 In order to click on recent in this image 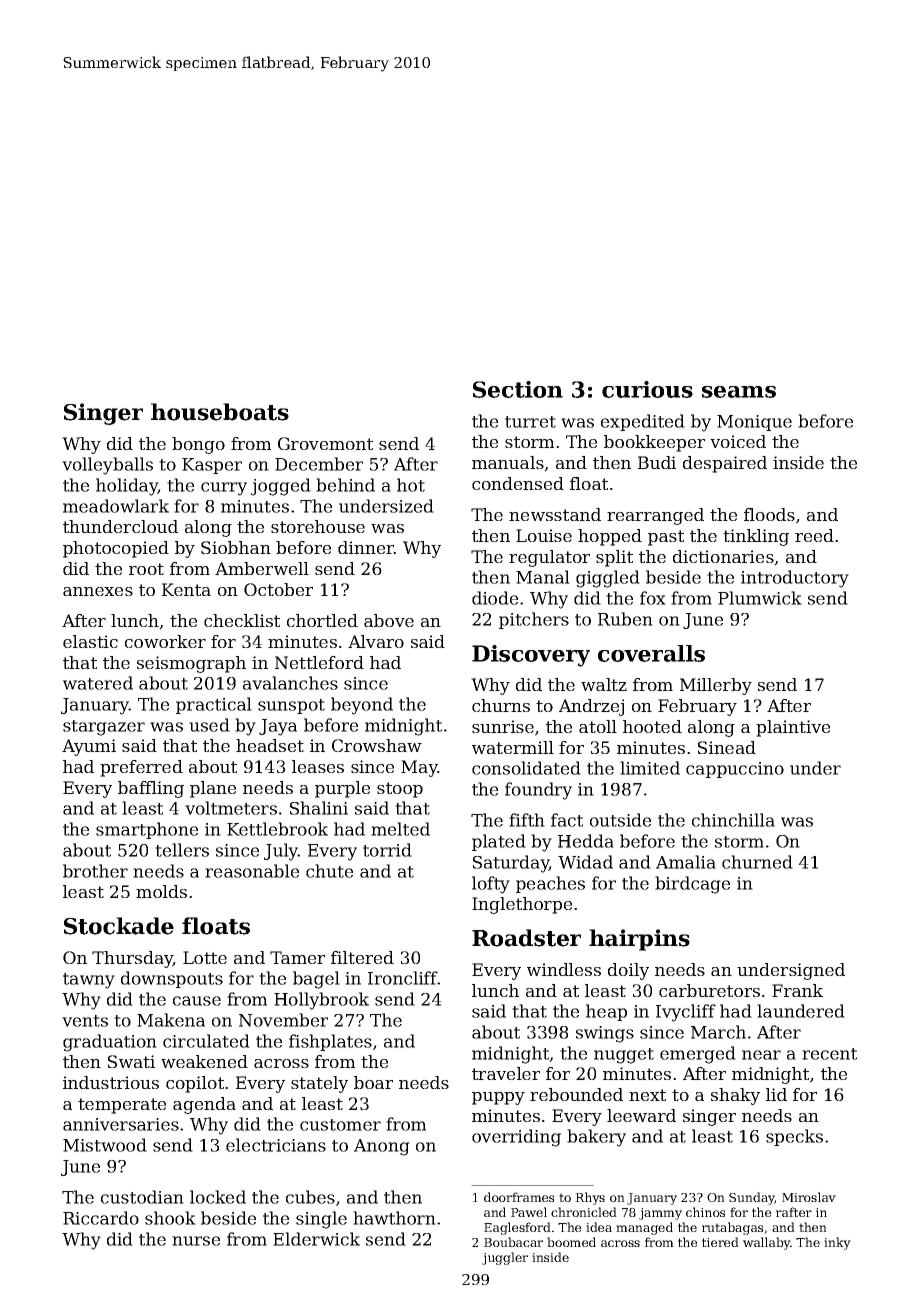, I will do `click(829, 1054)`.
